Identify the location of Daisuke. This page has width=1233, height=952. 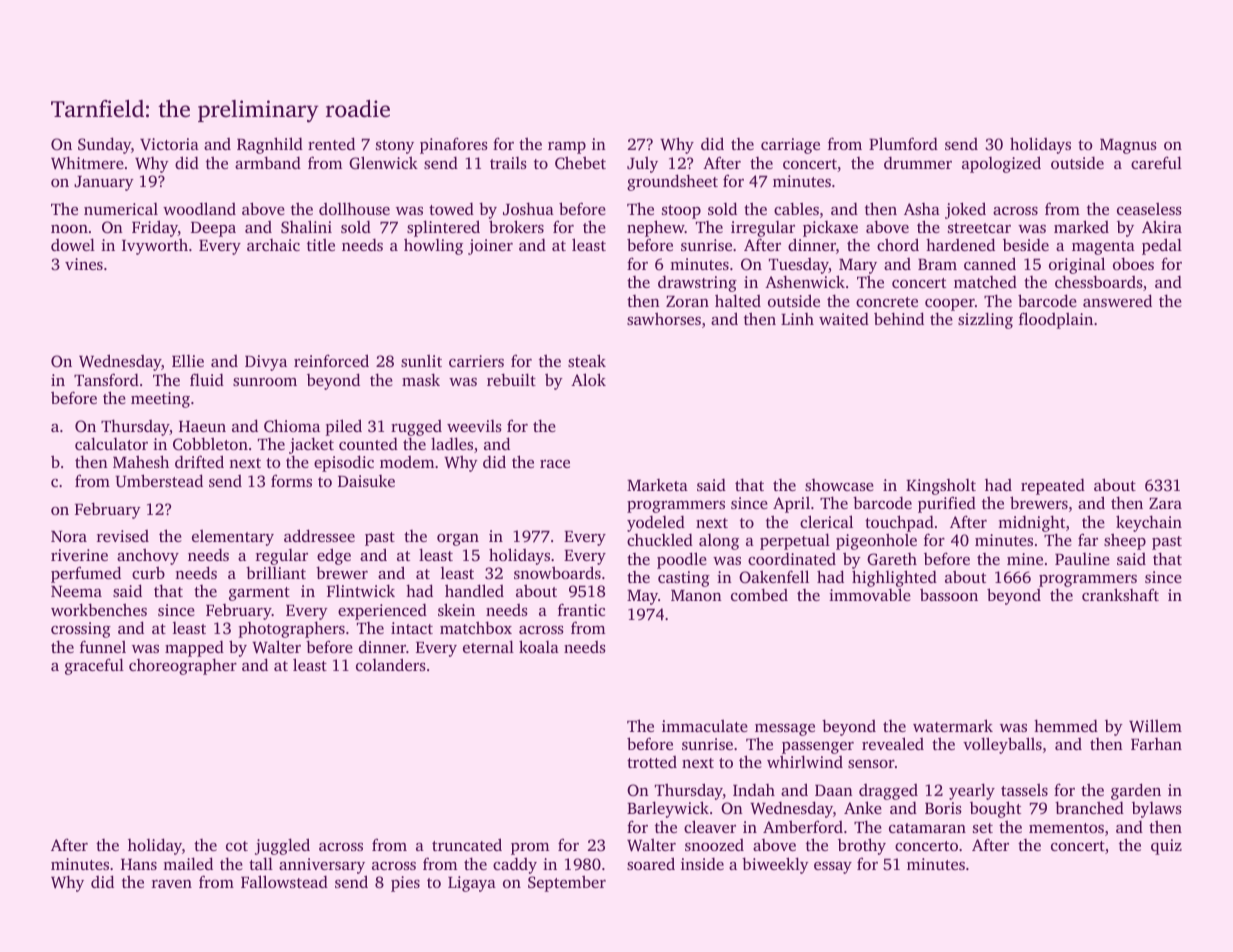
(366, 481).
